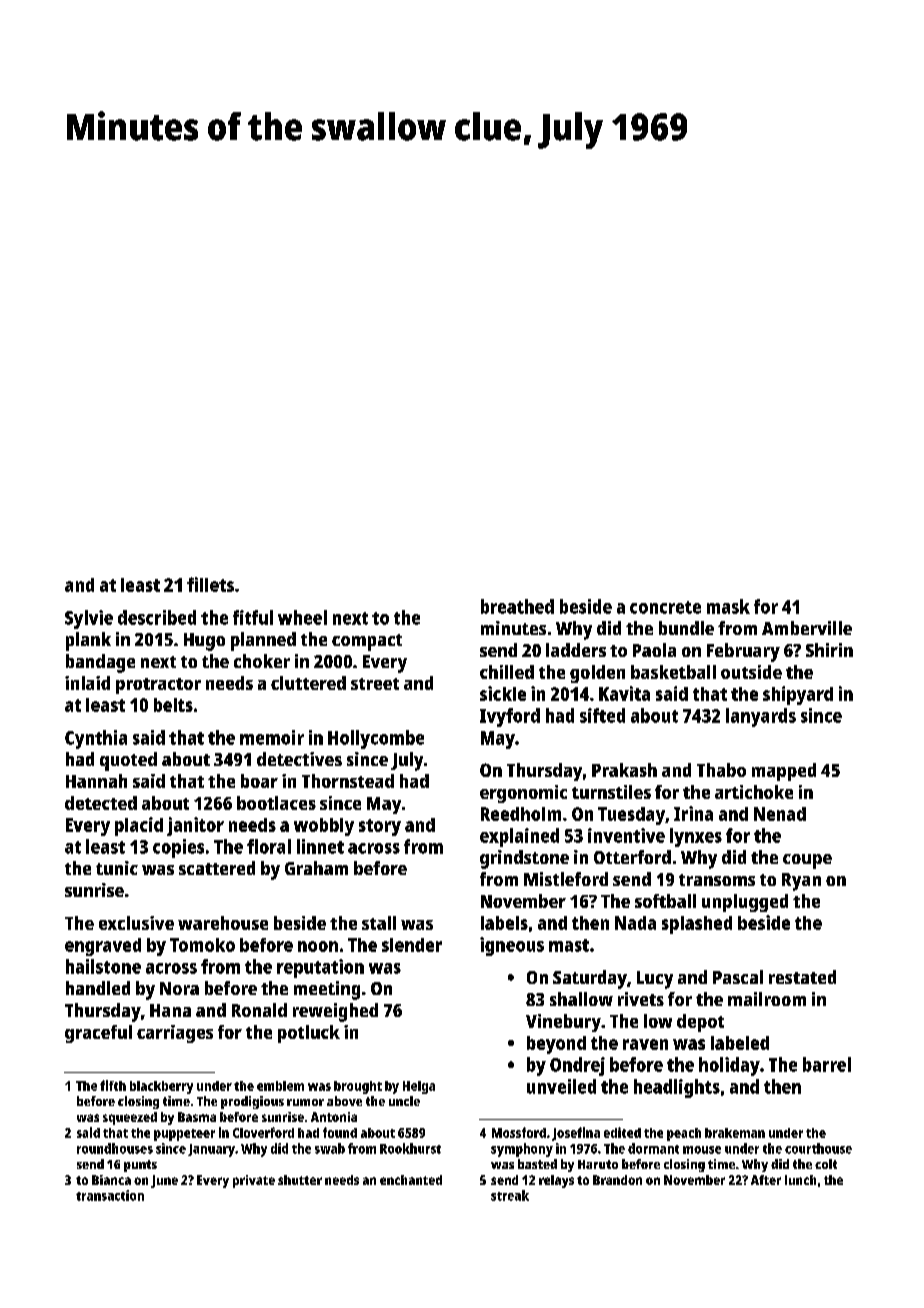 This image has height=1308, width=924. What do you see at coordinates (702, 1150) in the image?
I see `mouse` at bounding box center [702, 1150].
